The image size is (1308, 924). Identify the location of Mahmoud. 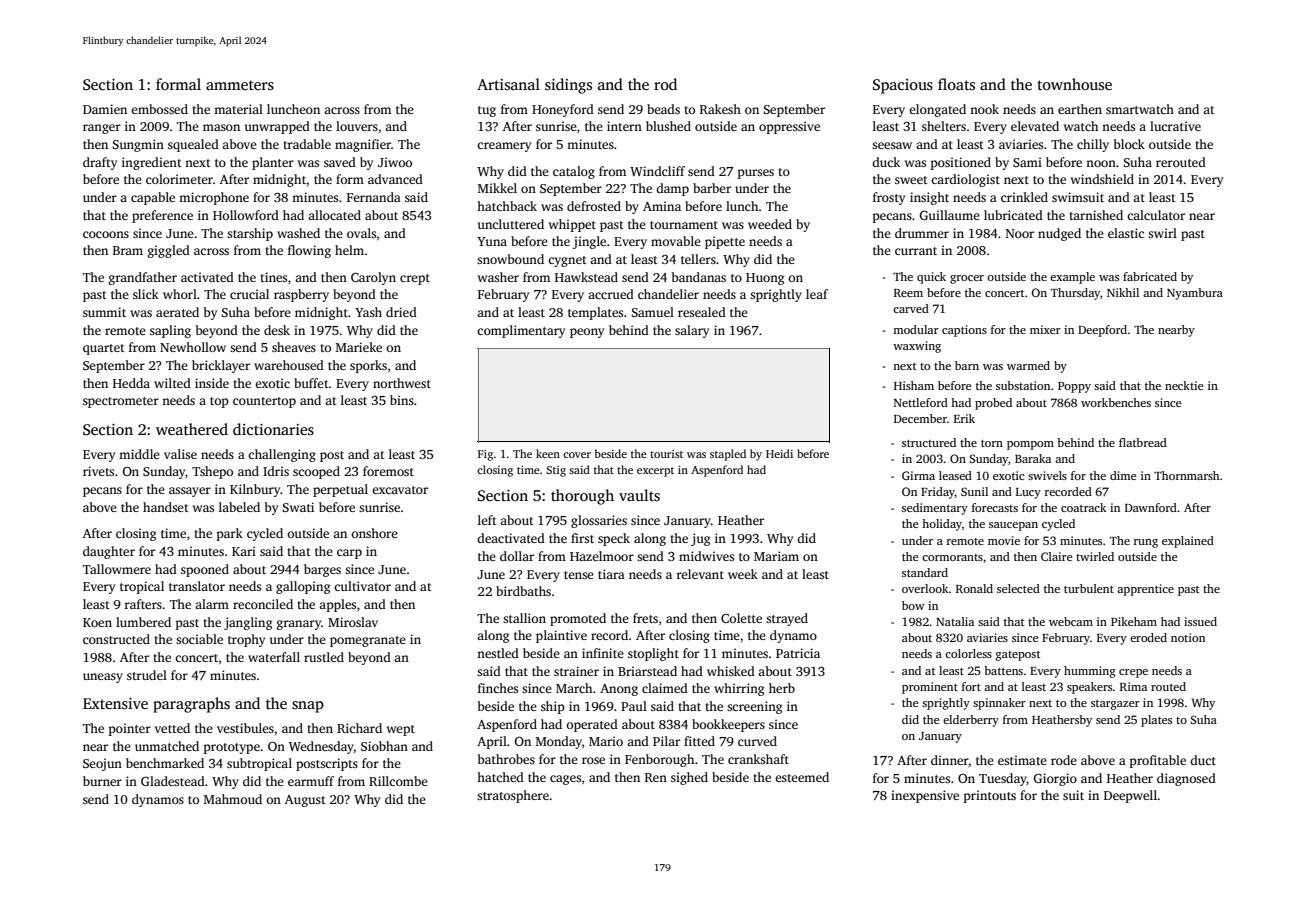
(233, 799).
